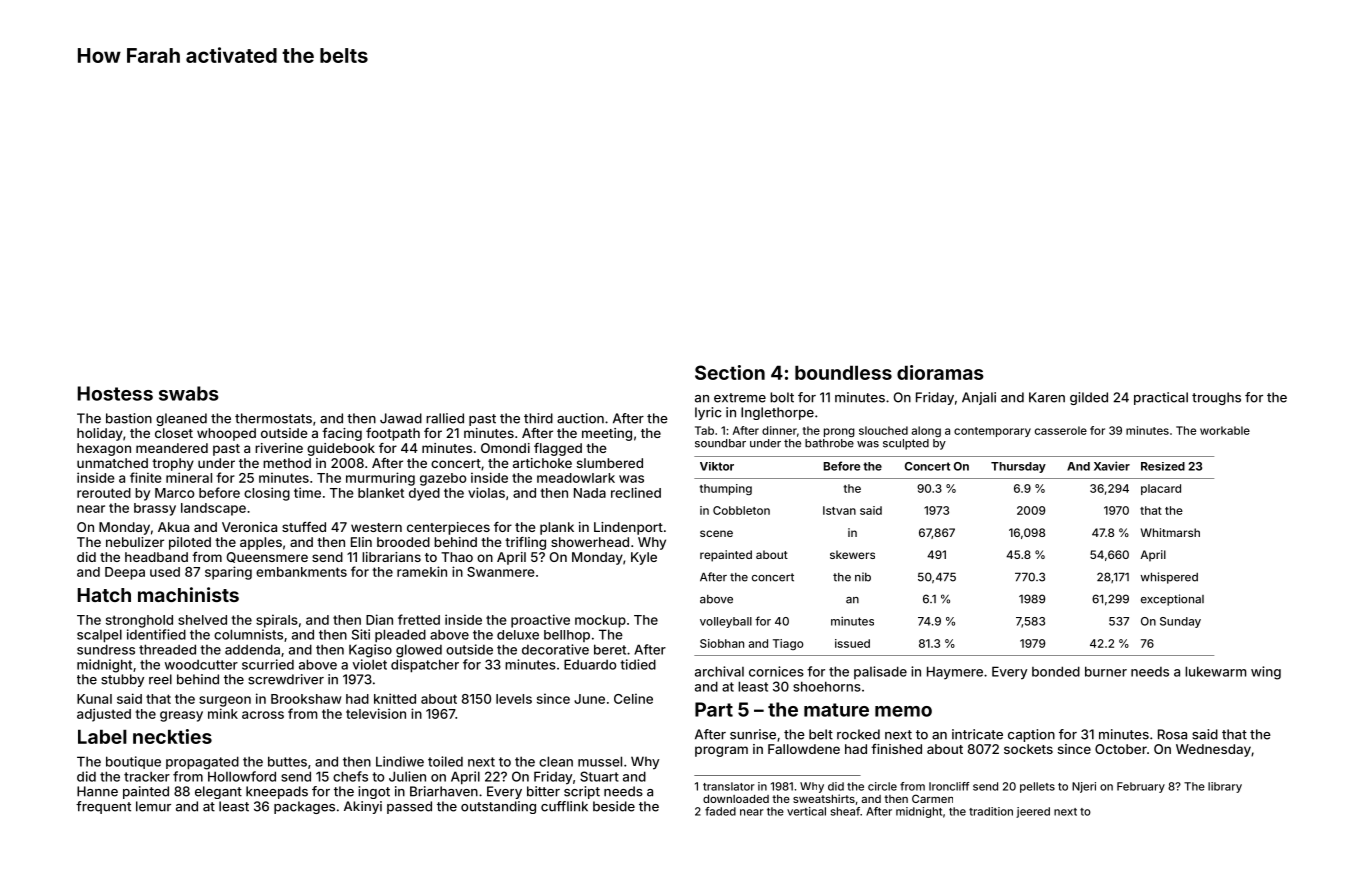 The image size is (1372, 887). What do you see at coordinates (843, 373) in the screenshot?
I see `boundless` at bounding box center [843, 373].
